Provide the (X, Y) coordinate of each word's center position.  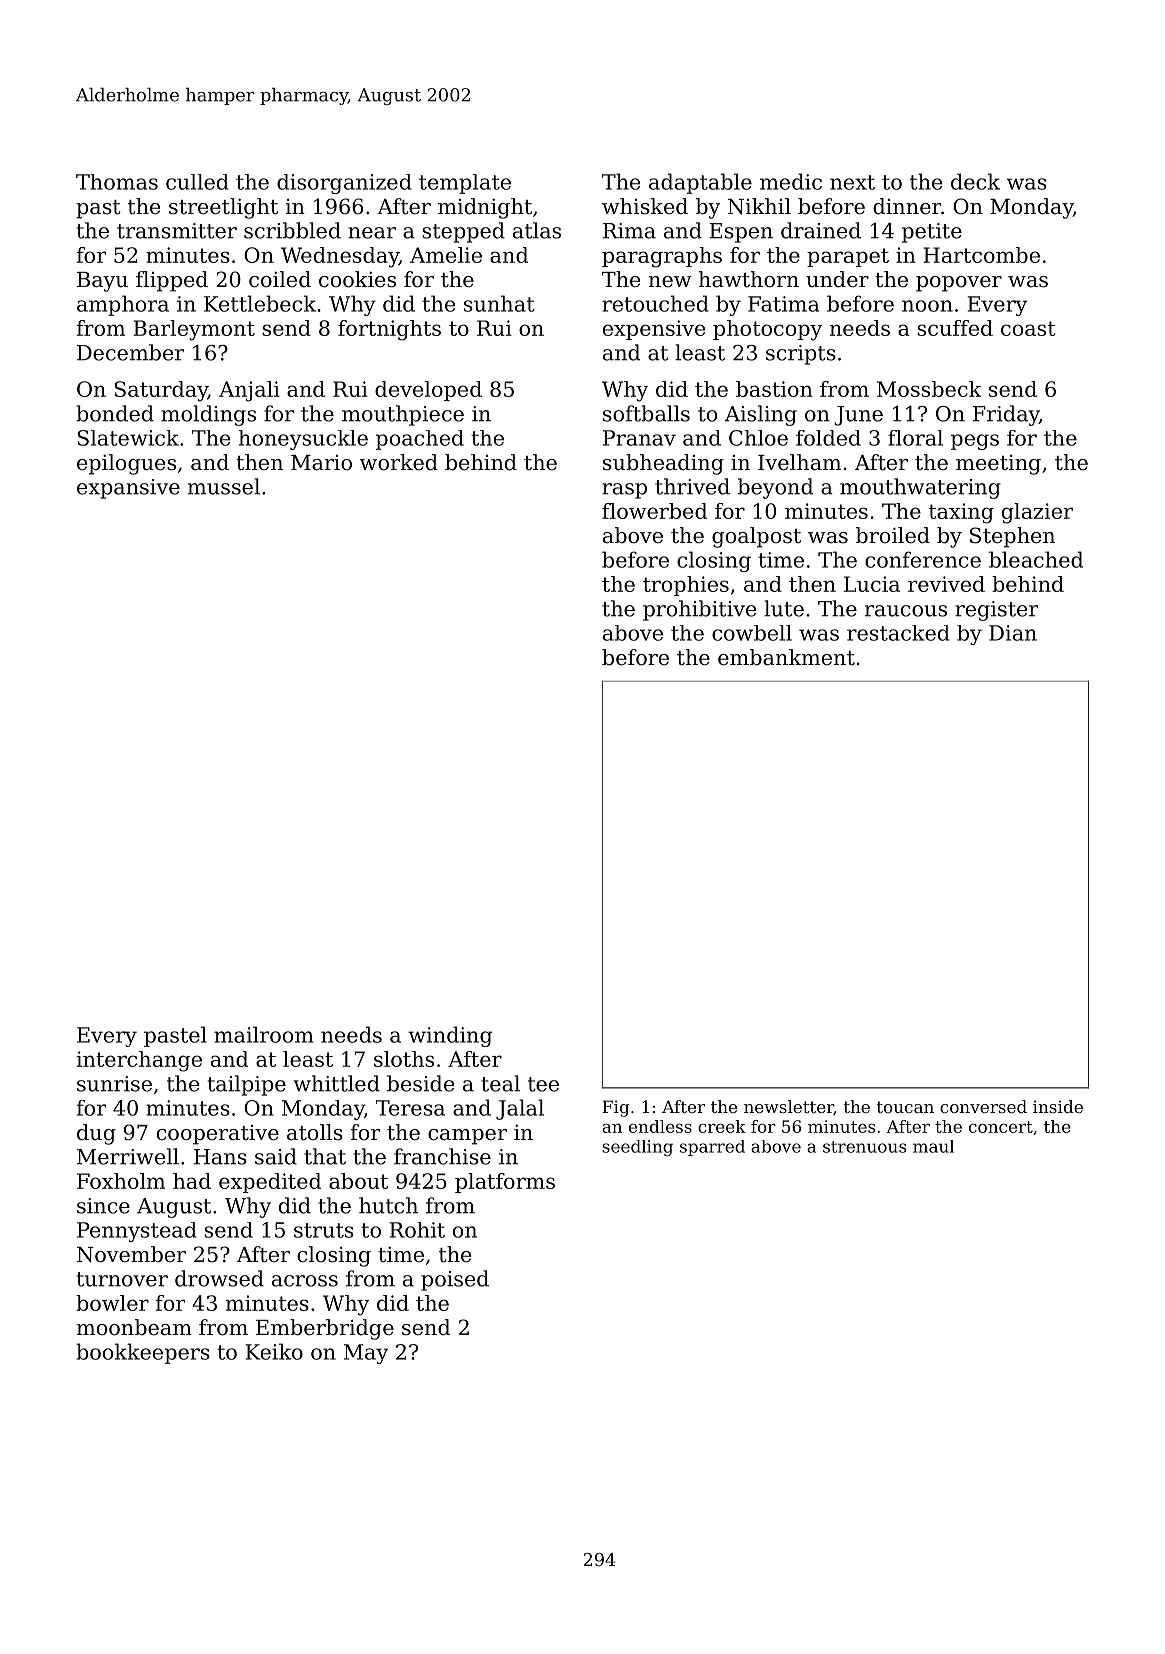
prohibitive (699, 610)
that (325, 1156)
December (130, 352)
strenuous (864, 1147)
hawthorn (749, 279)
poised (455, 1280)
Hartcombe (981, 255)
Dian (1013, 633)
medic (791, 181)
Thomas (117, 182)
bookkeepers (143, 1353)
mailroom (264, 1034)
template (465, 184)
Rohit (417, 1230)
